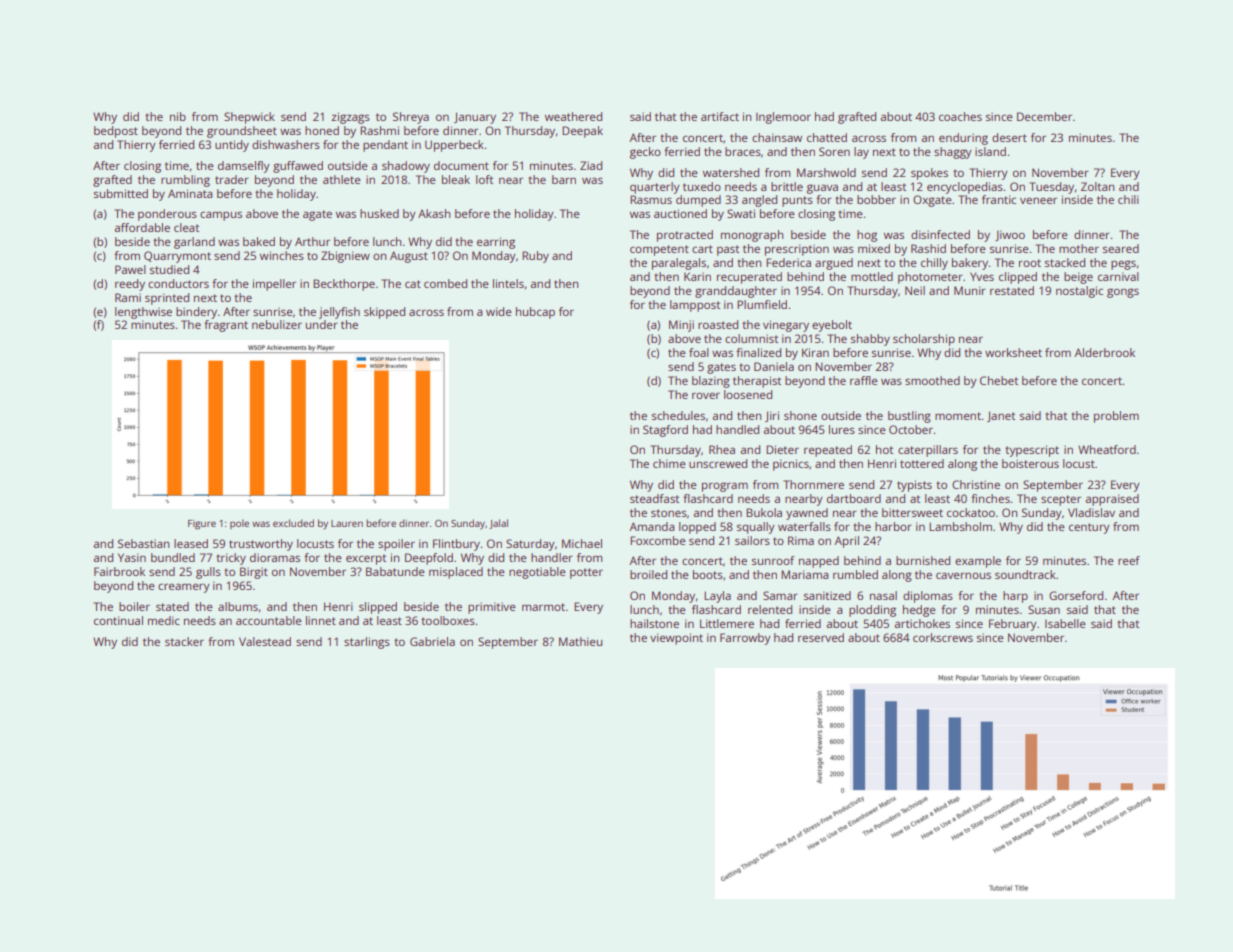 The image size is (1233, 952). Describe the element at coordinates (591, 165) in the screenshot. I see `Ziad` at that location.
